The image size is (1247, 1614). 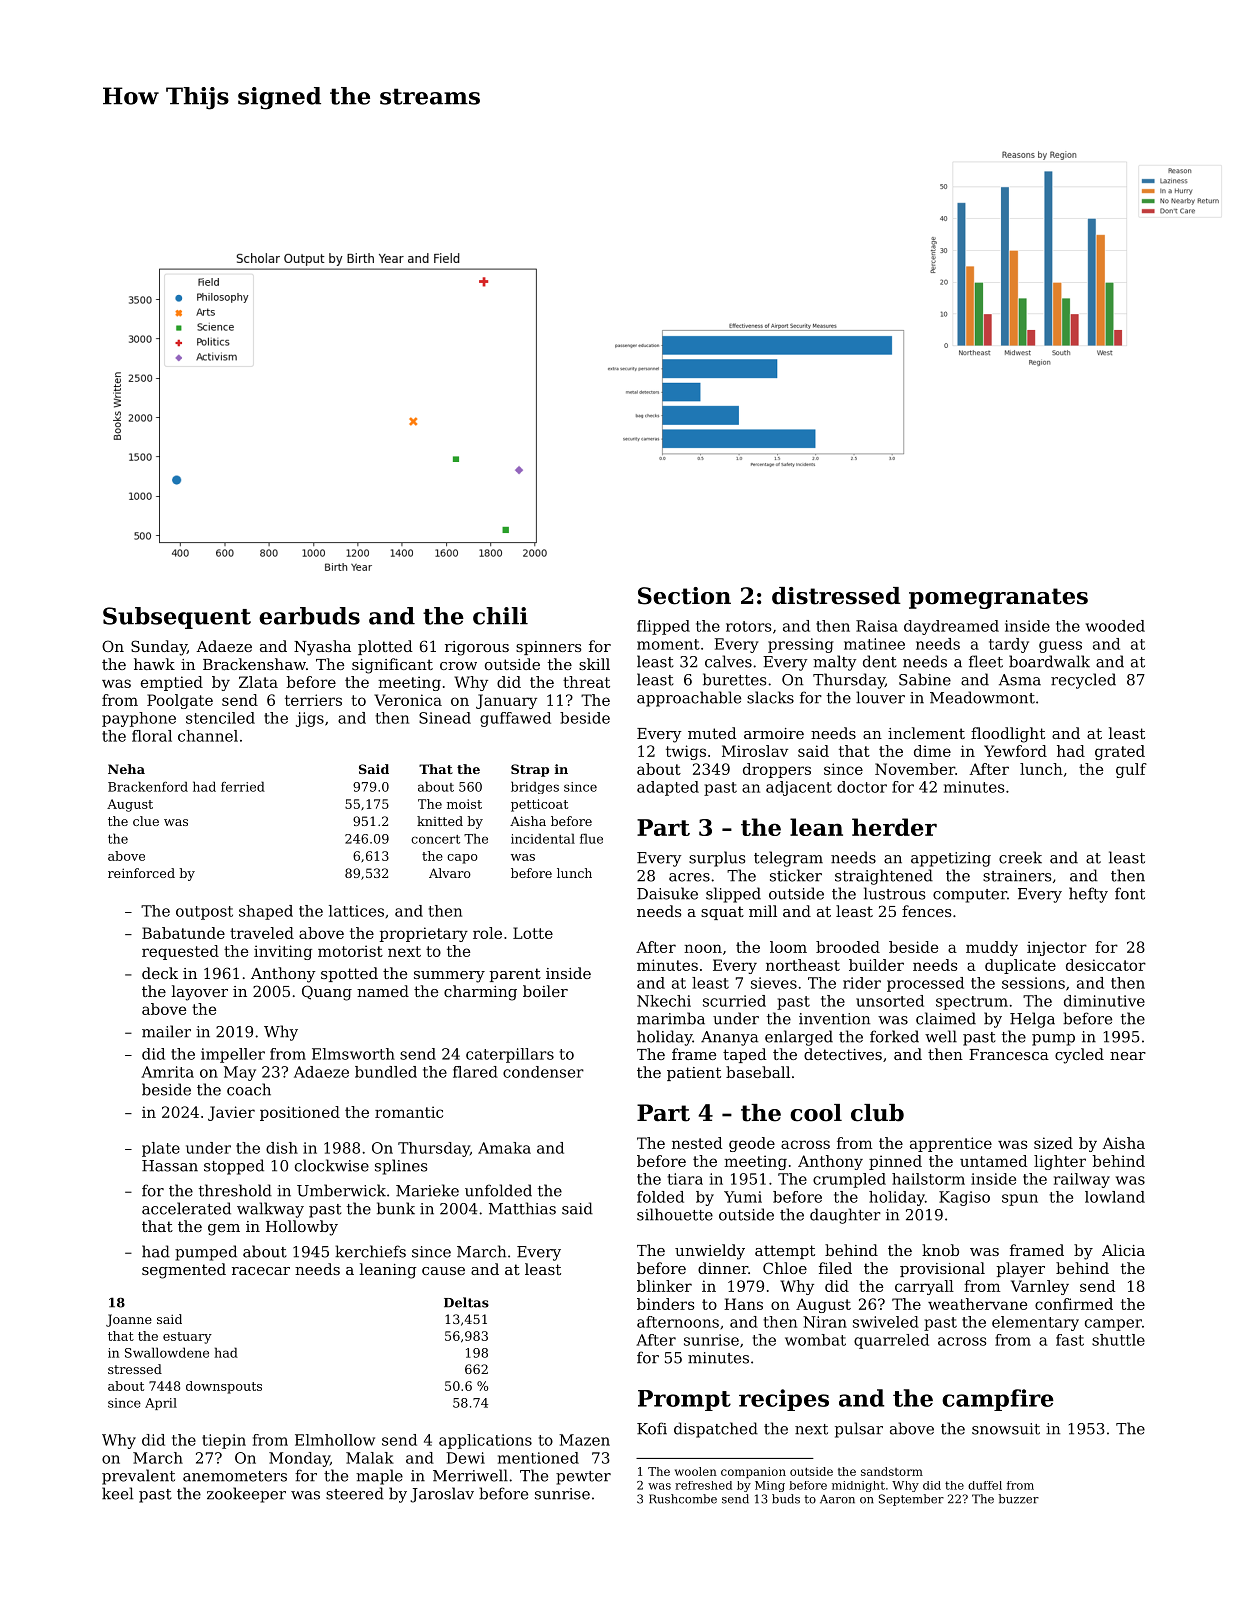 What do you see at coordinates (243, 786) in the screenshot?
I see `ferried` at bounding box center [243, 786].
